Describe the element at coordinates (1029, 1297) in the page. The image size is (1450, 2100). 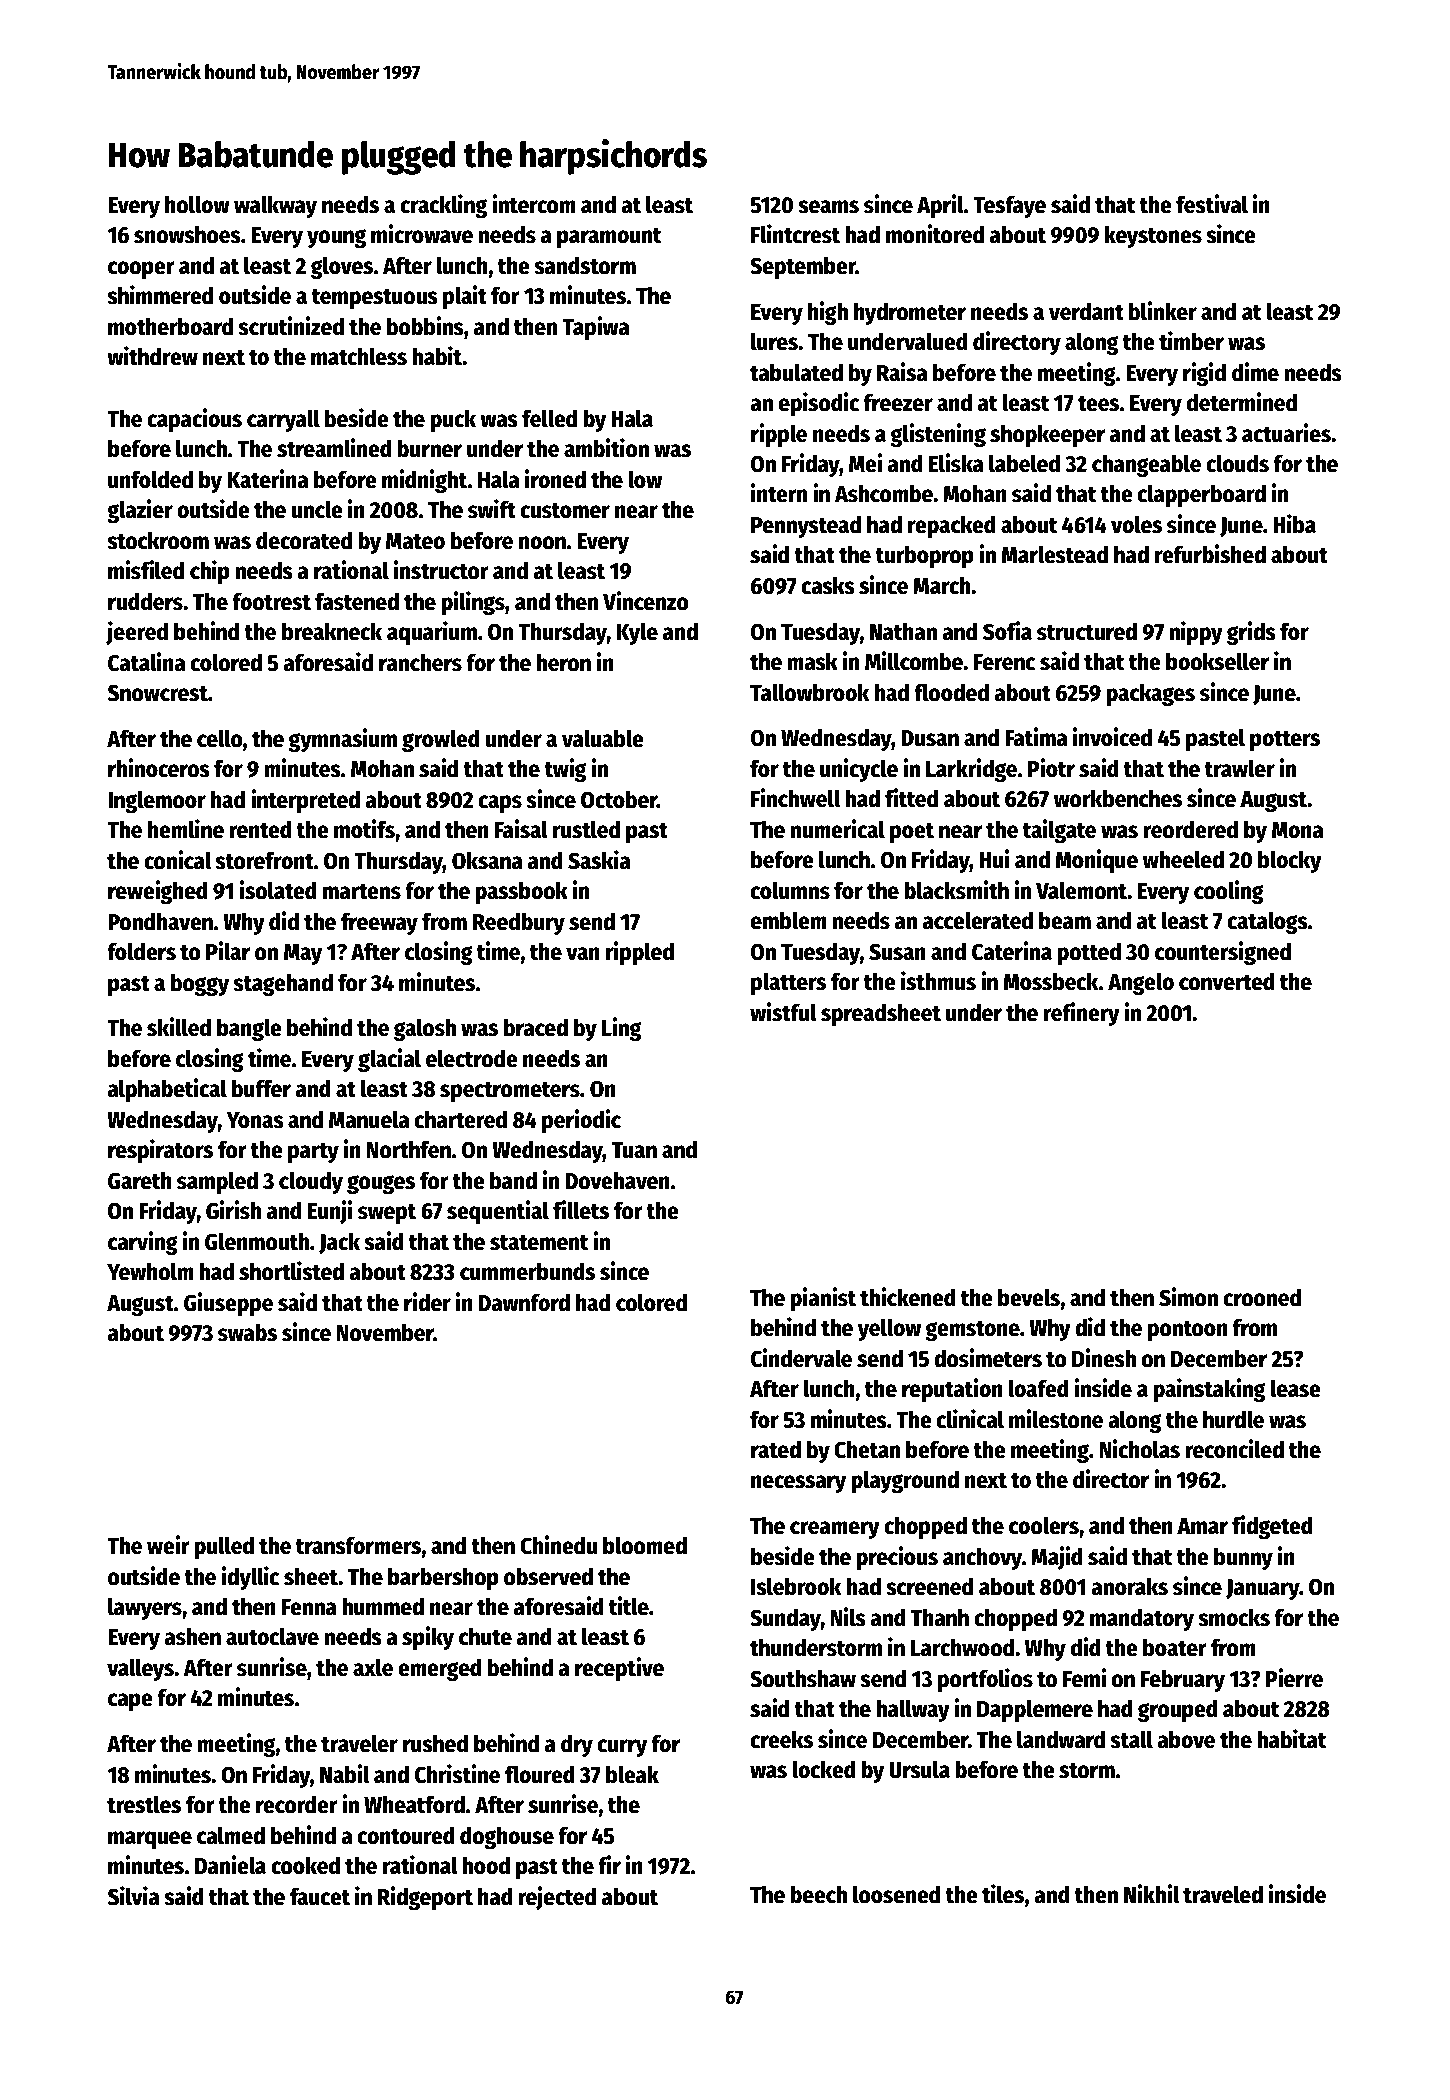
I see `bevels` at that location.
